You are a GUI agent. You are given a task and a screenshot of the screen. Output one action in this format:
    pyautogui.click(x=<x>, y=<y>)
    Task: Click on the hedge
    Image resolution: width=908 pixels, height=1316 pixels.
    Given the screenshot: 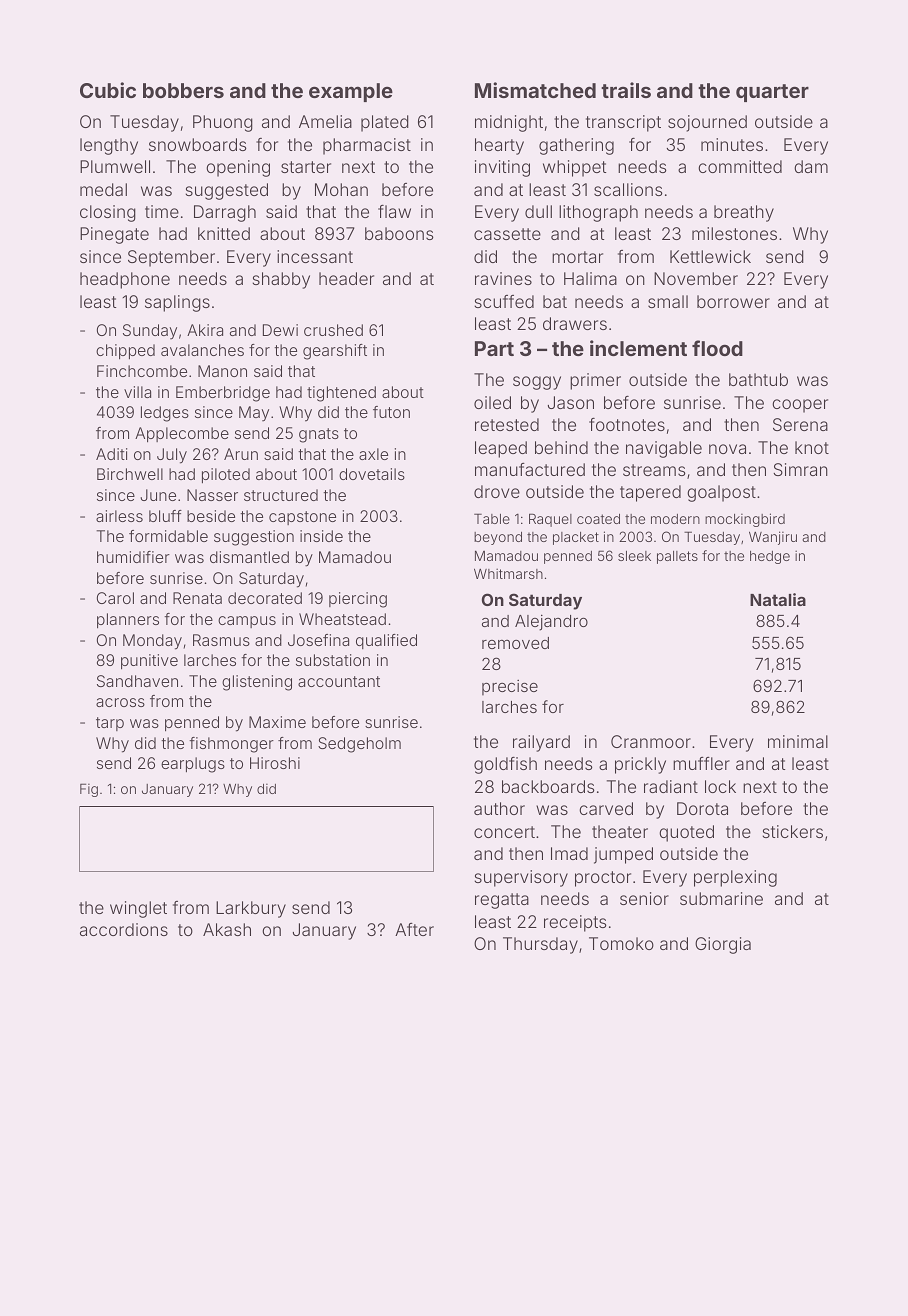 What is the action you would take?
    pyautogui.click(x=770, y=557)
